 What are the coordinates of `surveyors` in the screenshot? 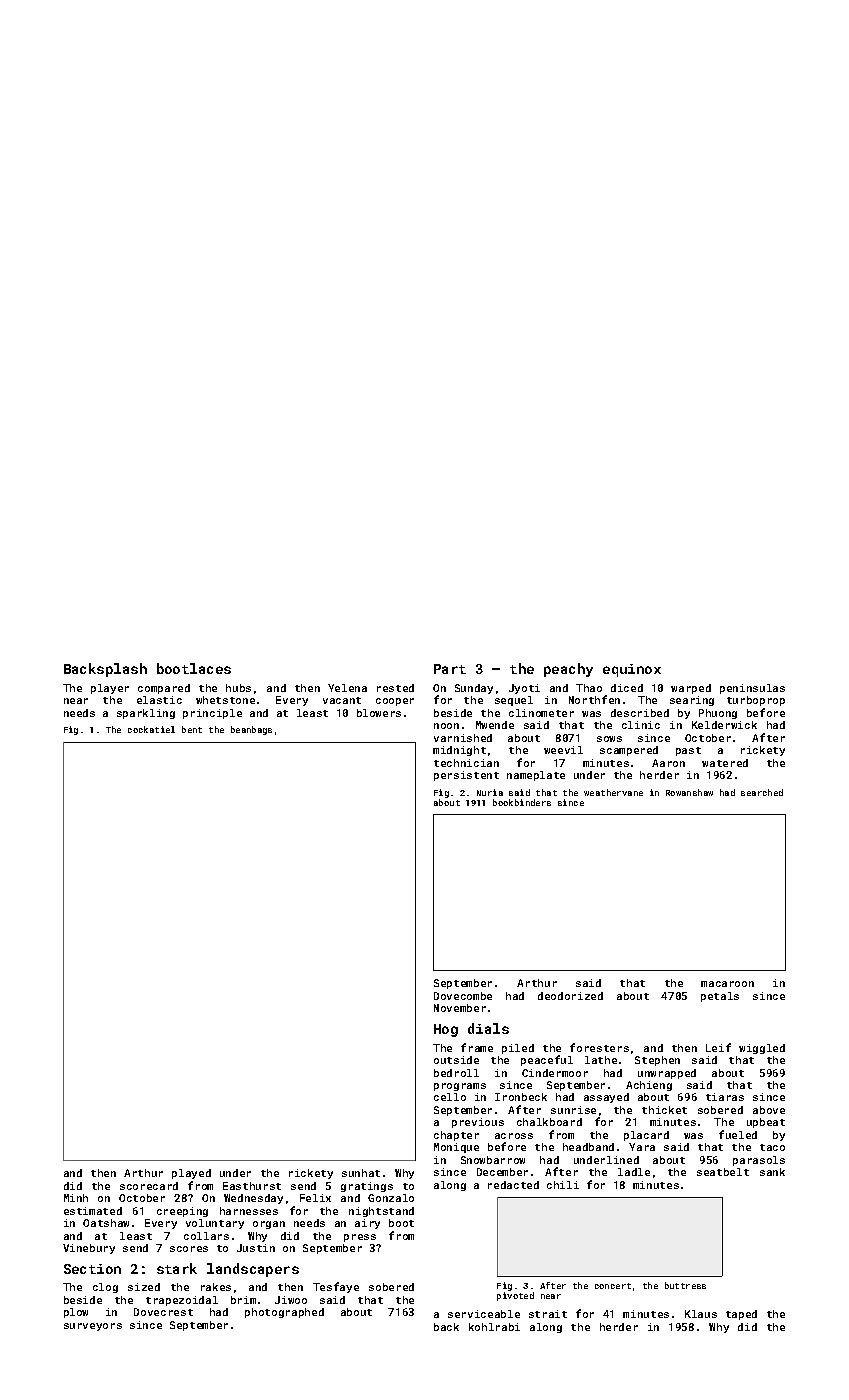 It's located at (93, 1327).
